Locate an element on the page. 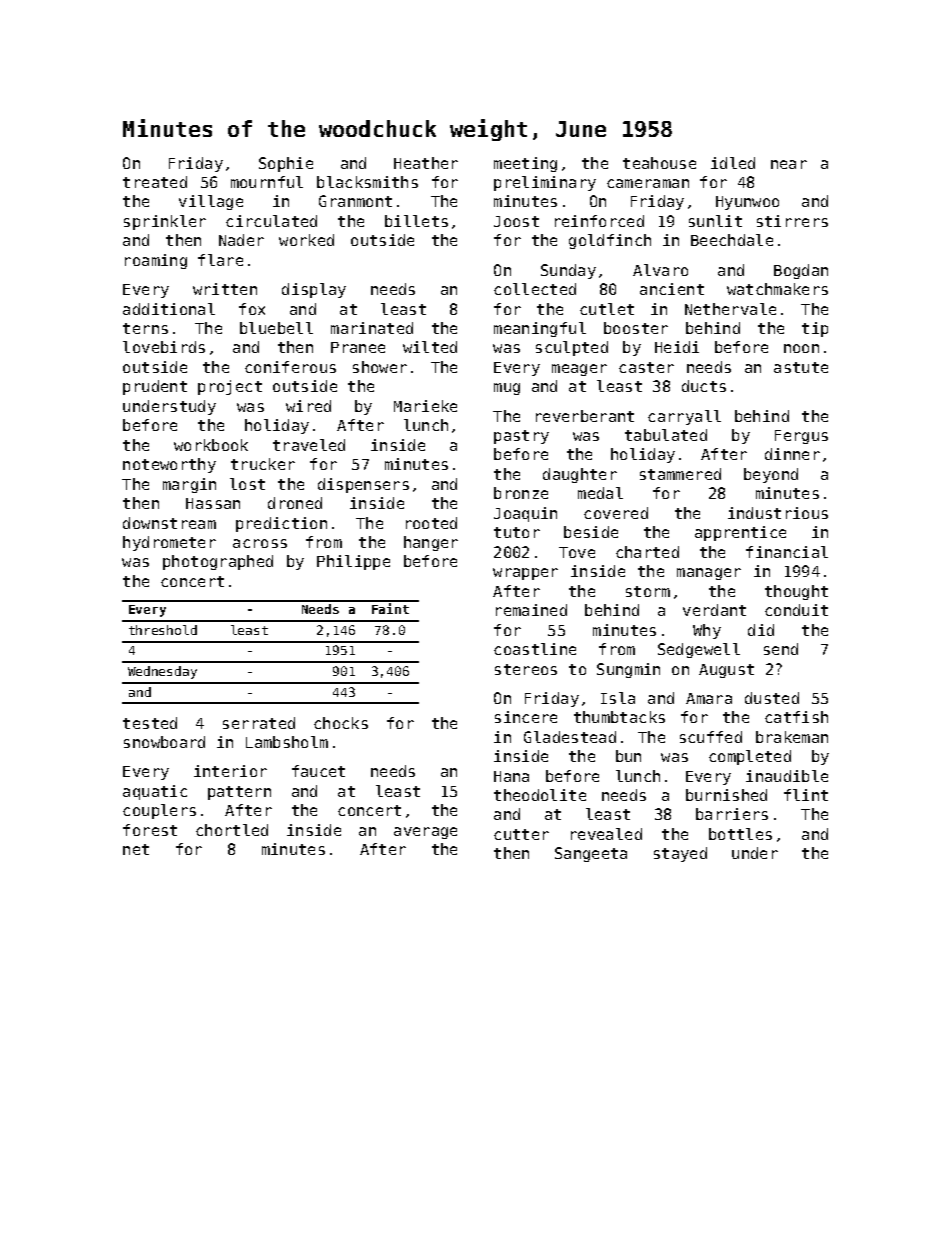 This page has height=1233, width=952. stereos is located at coordinates (526, 669).
